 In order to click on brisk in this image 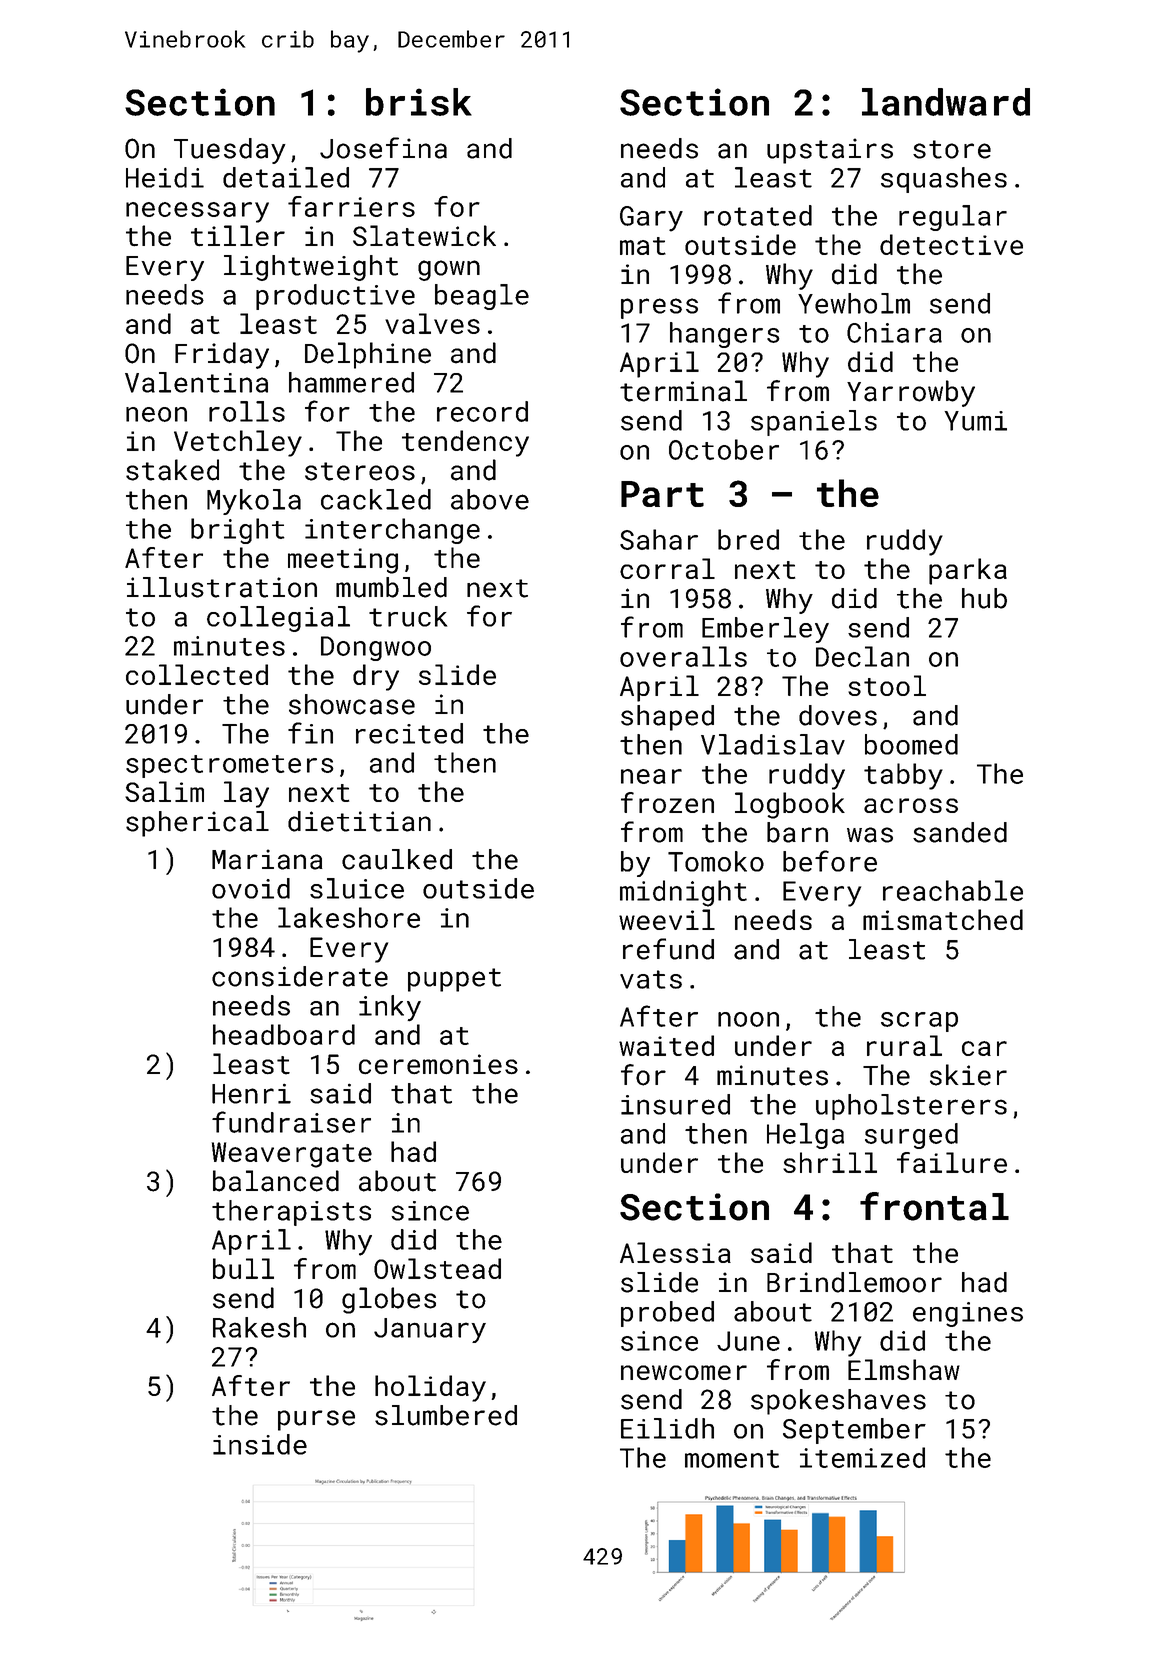, I will do `click(419, 102)`.
